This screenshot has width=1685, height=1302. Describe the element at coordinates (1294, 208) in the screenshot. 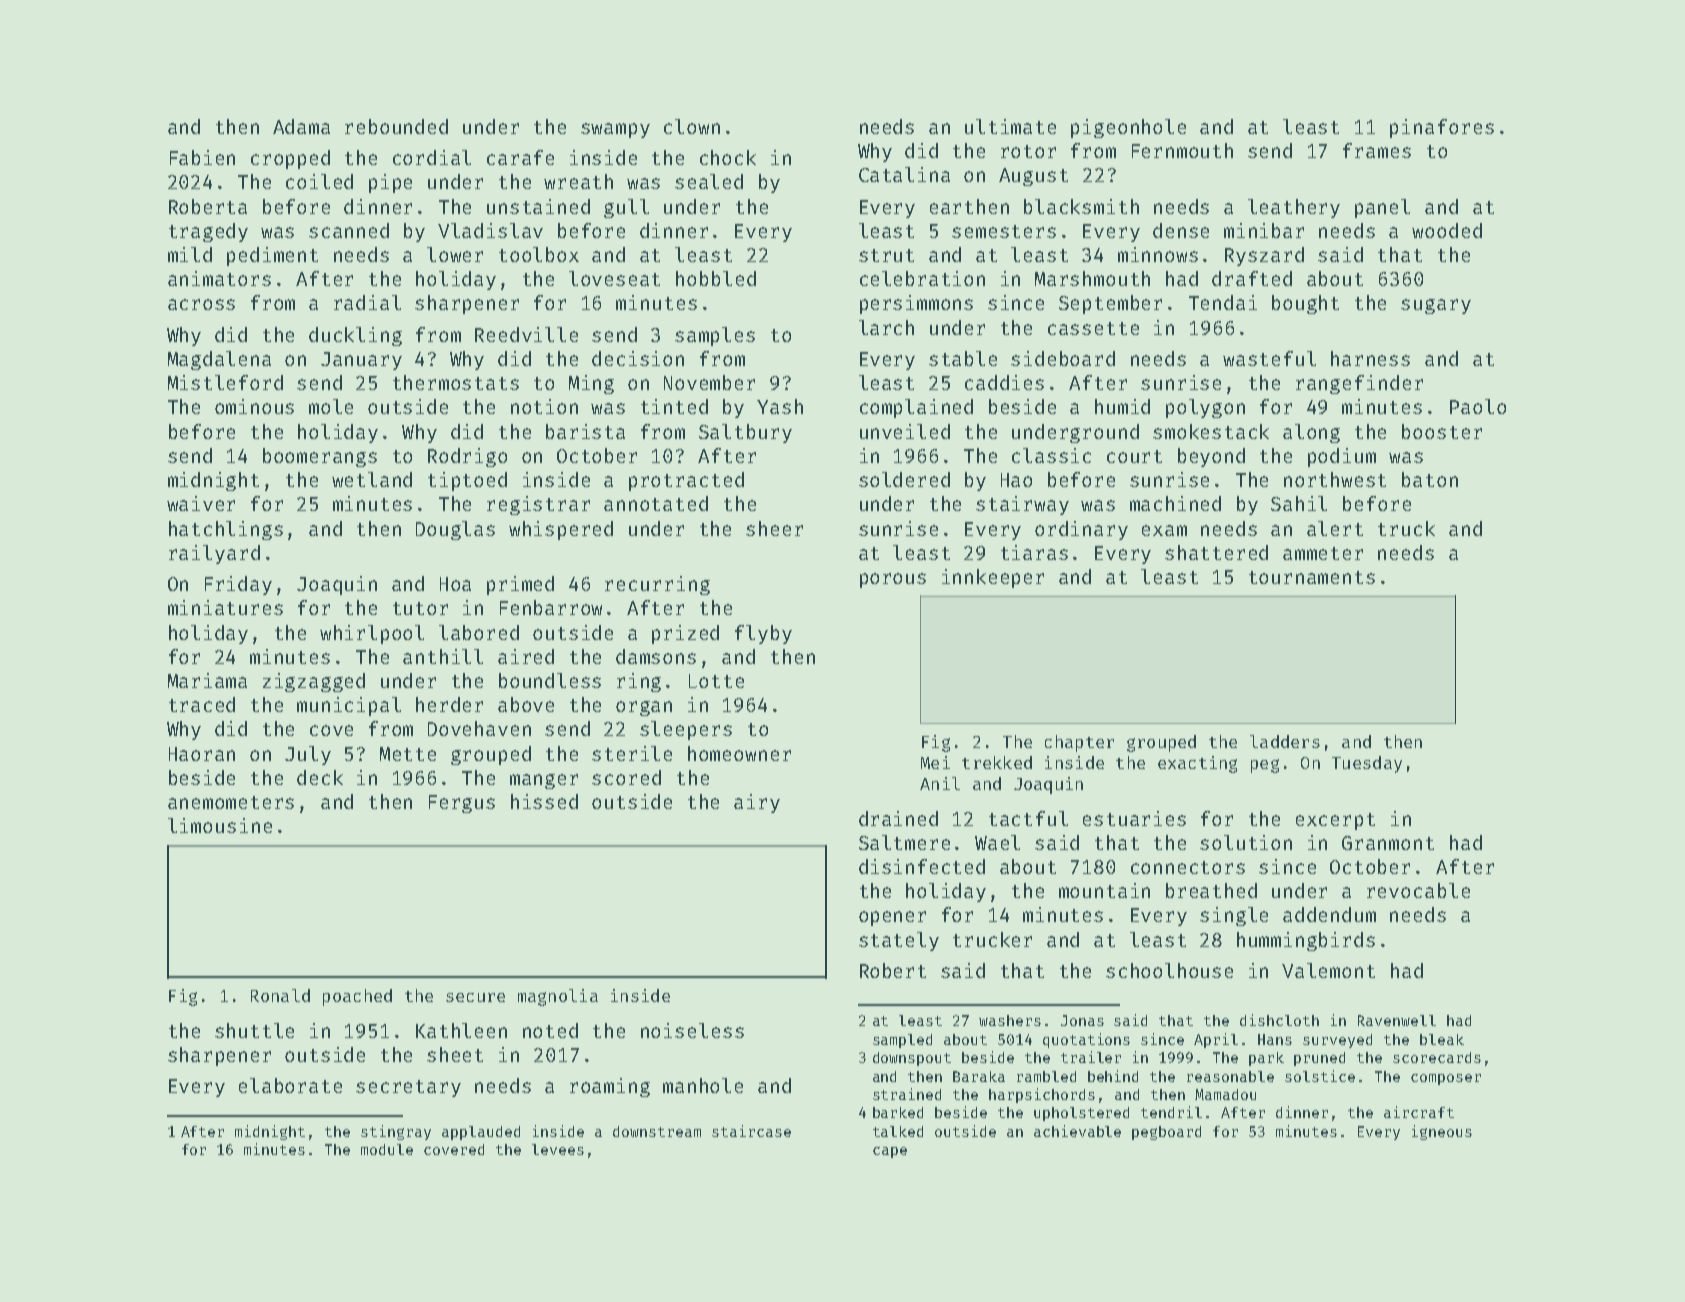

I see `leathery` at that location.
